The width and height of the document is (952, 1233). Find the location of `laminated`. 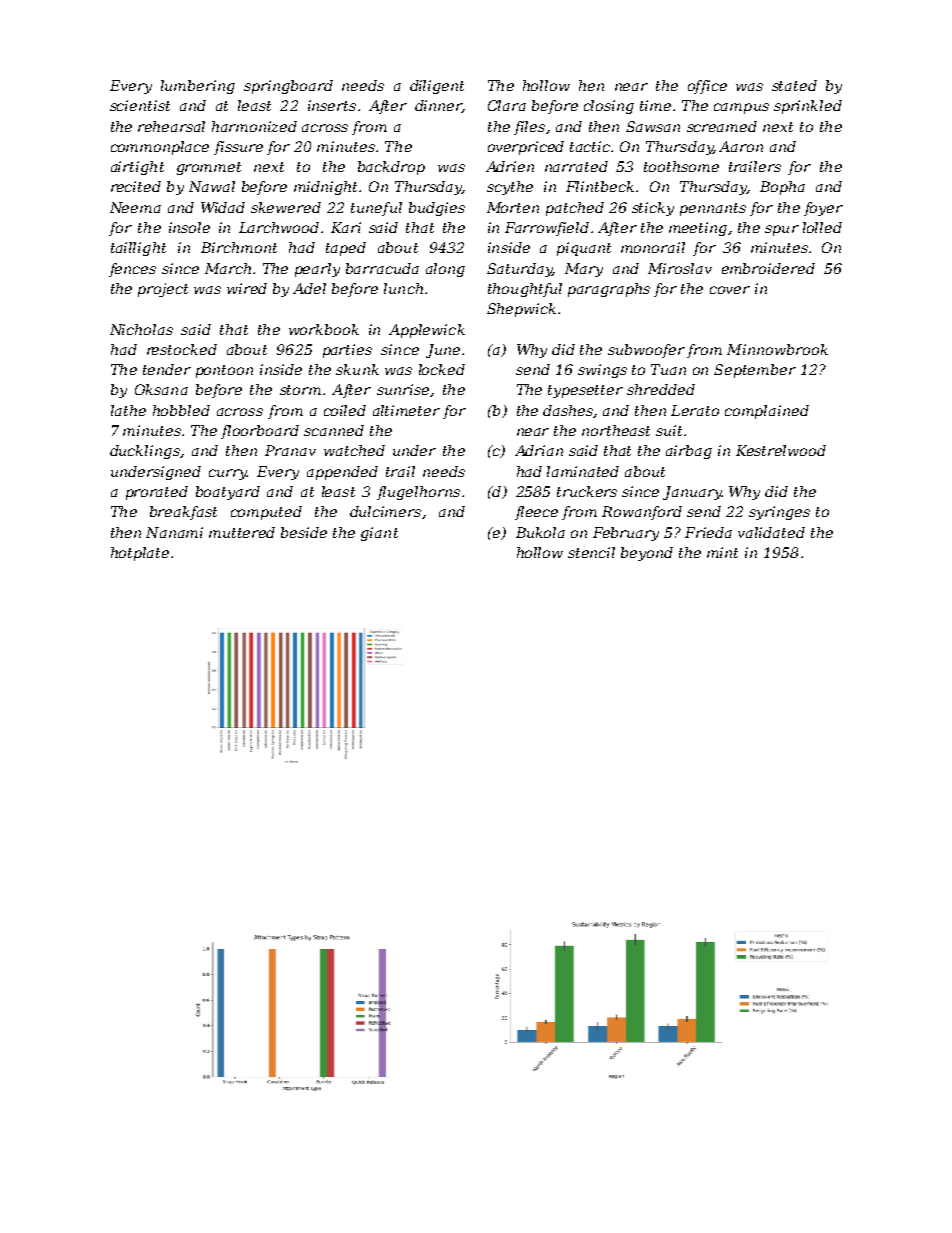

laminated is located at coordinates (583, 471).
